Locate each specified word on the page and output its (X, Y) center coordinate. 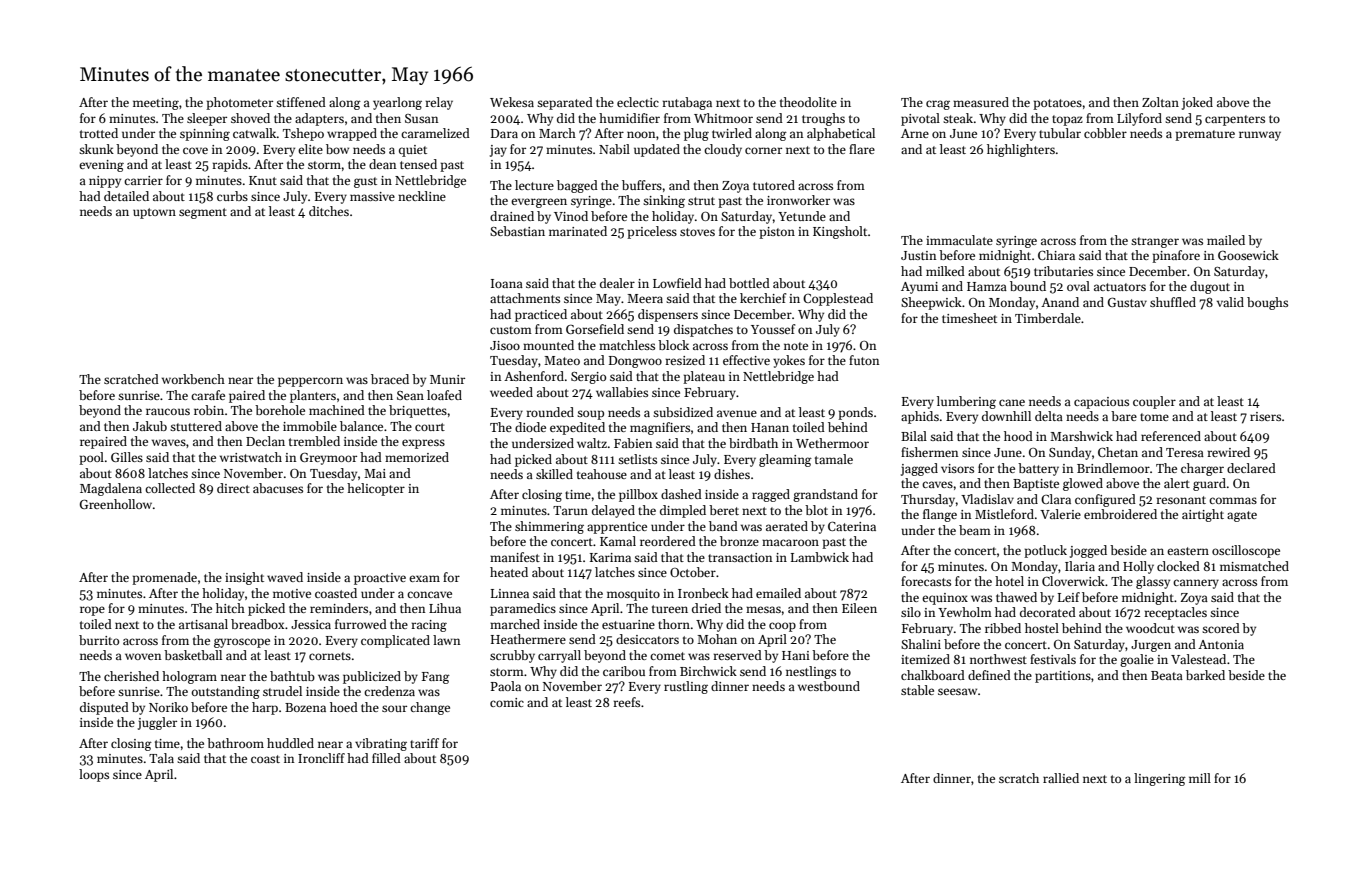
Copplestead (838, 299)
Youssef (773, 329)
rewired (1228, 452)
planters (313, 396)
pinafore (1176, 256)
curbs (232, 196)
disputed (104, 708)
